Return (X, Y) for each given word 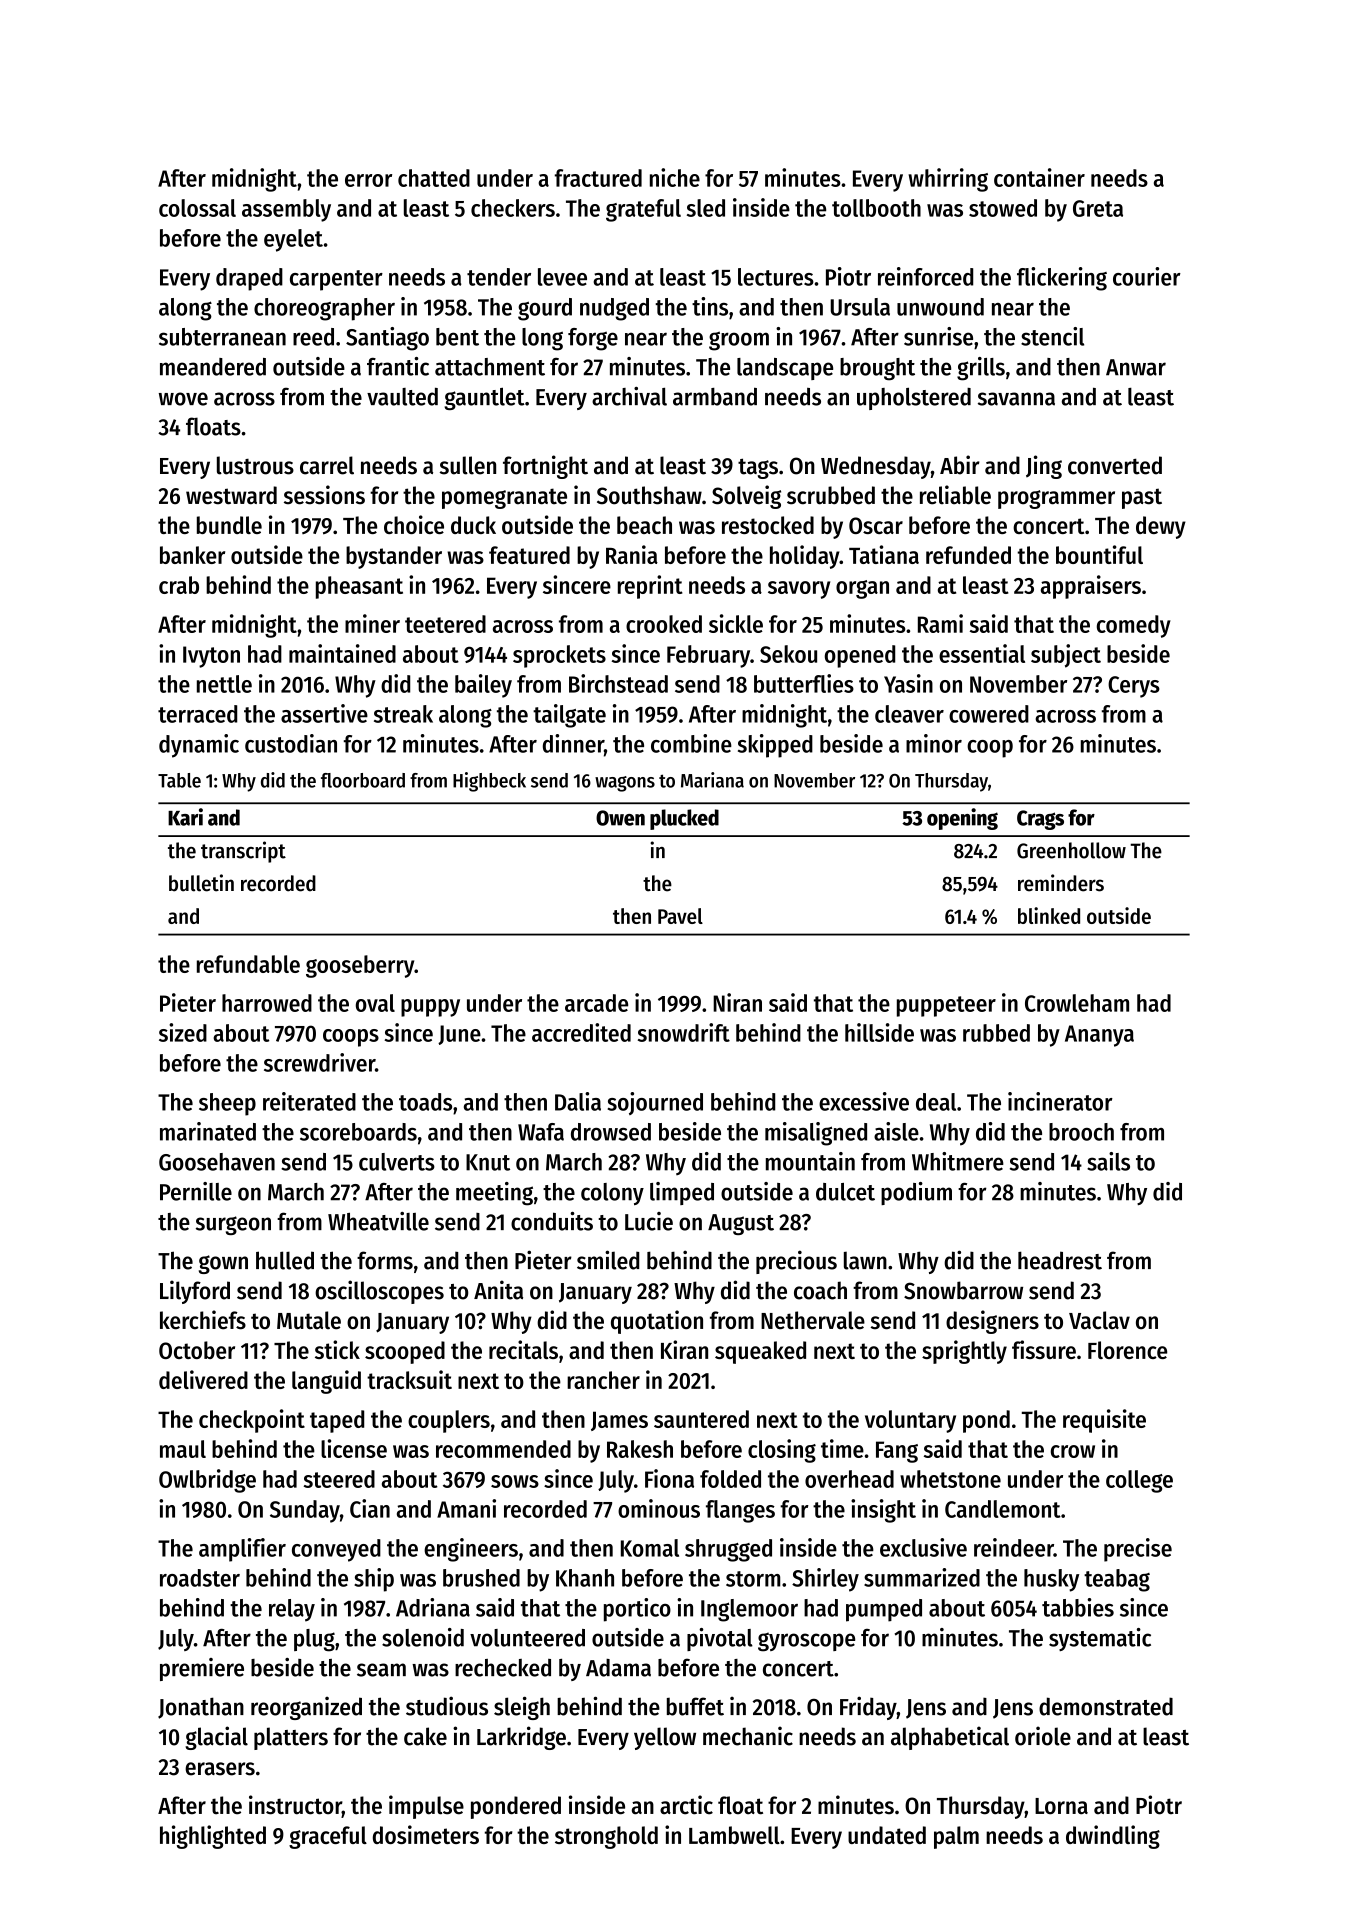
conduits (552, 1221)
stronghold (606, 1837)
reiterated (309, 1101)
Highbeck (489, 782)
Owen (620, 818)
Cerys (1134, 687)
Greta (1098, 208)
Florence (1127, 1350)
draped (249, 279)
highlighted (213, 1837)
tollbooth (876, 208)
